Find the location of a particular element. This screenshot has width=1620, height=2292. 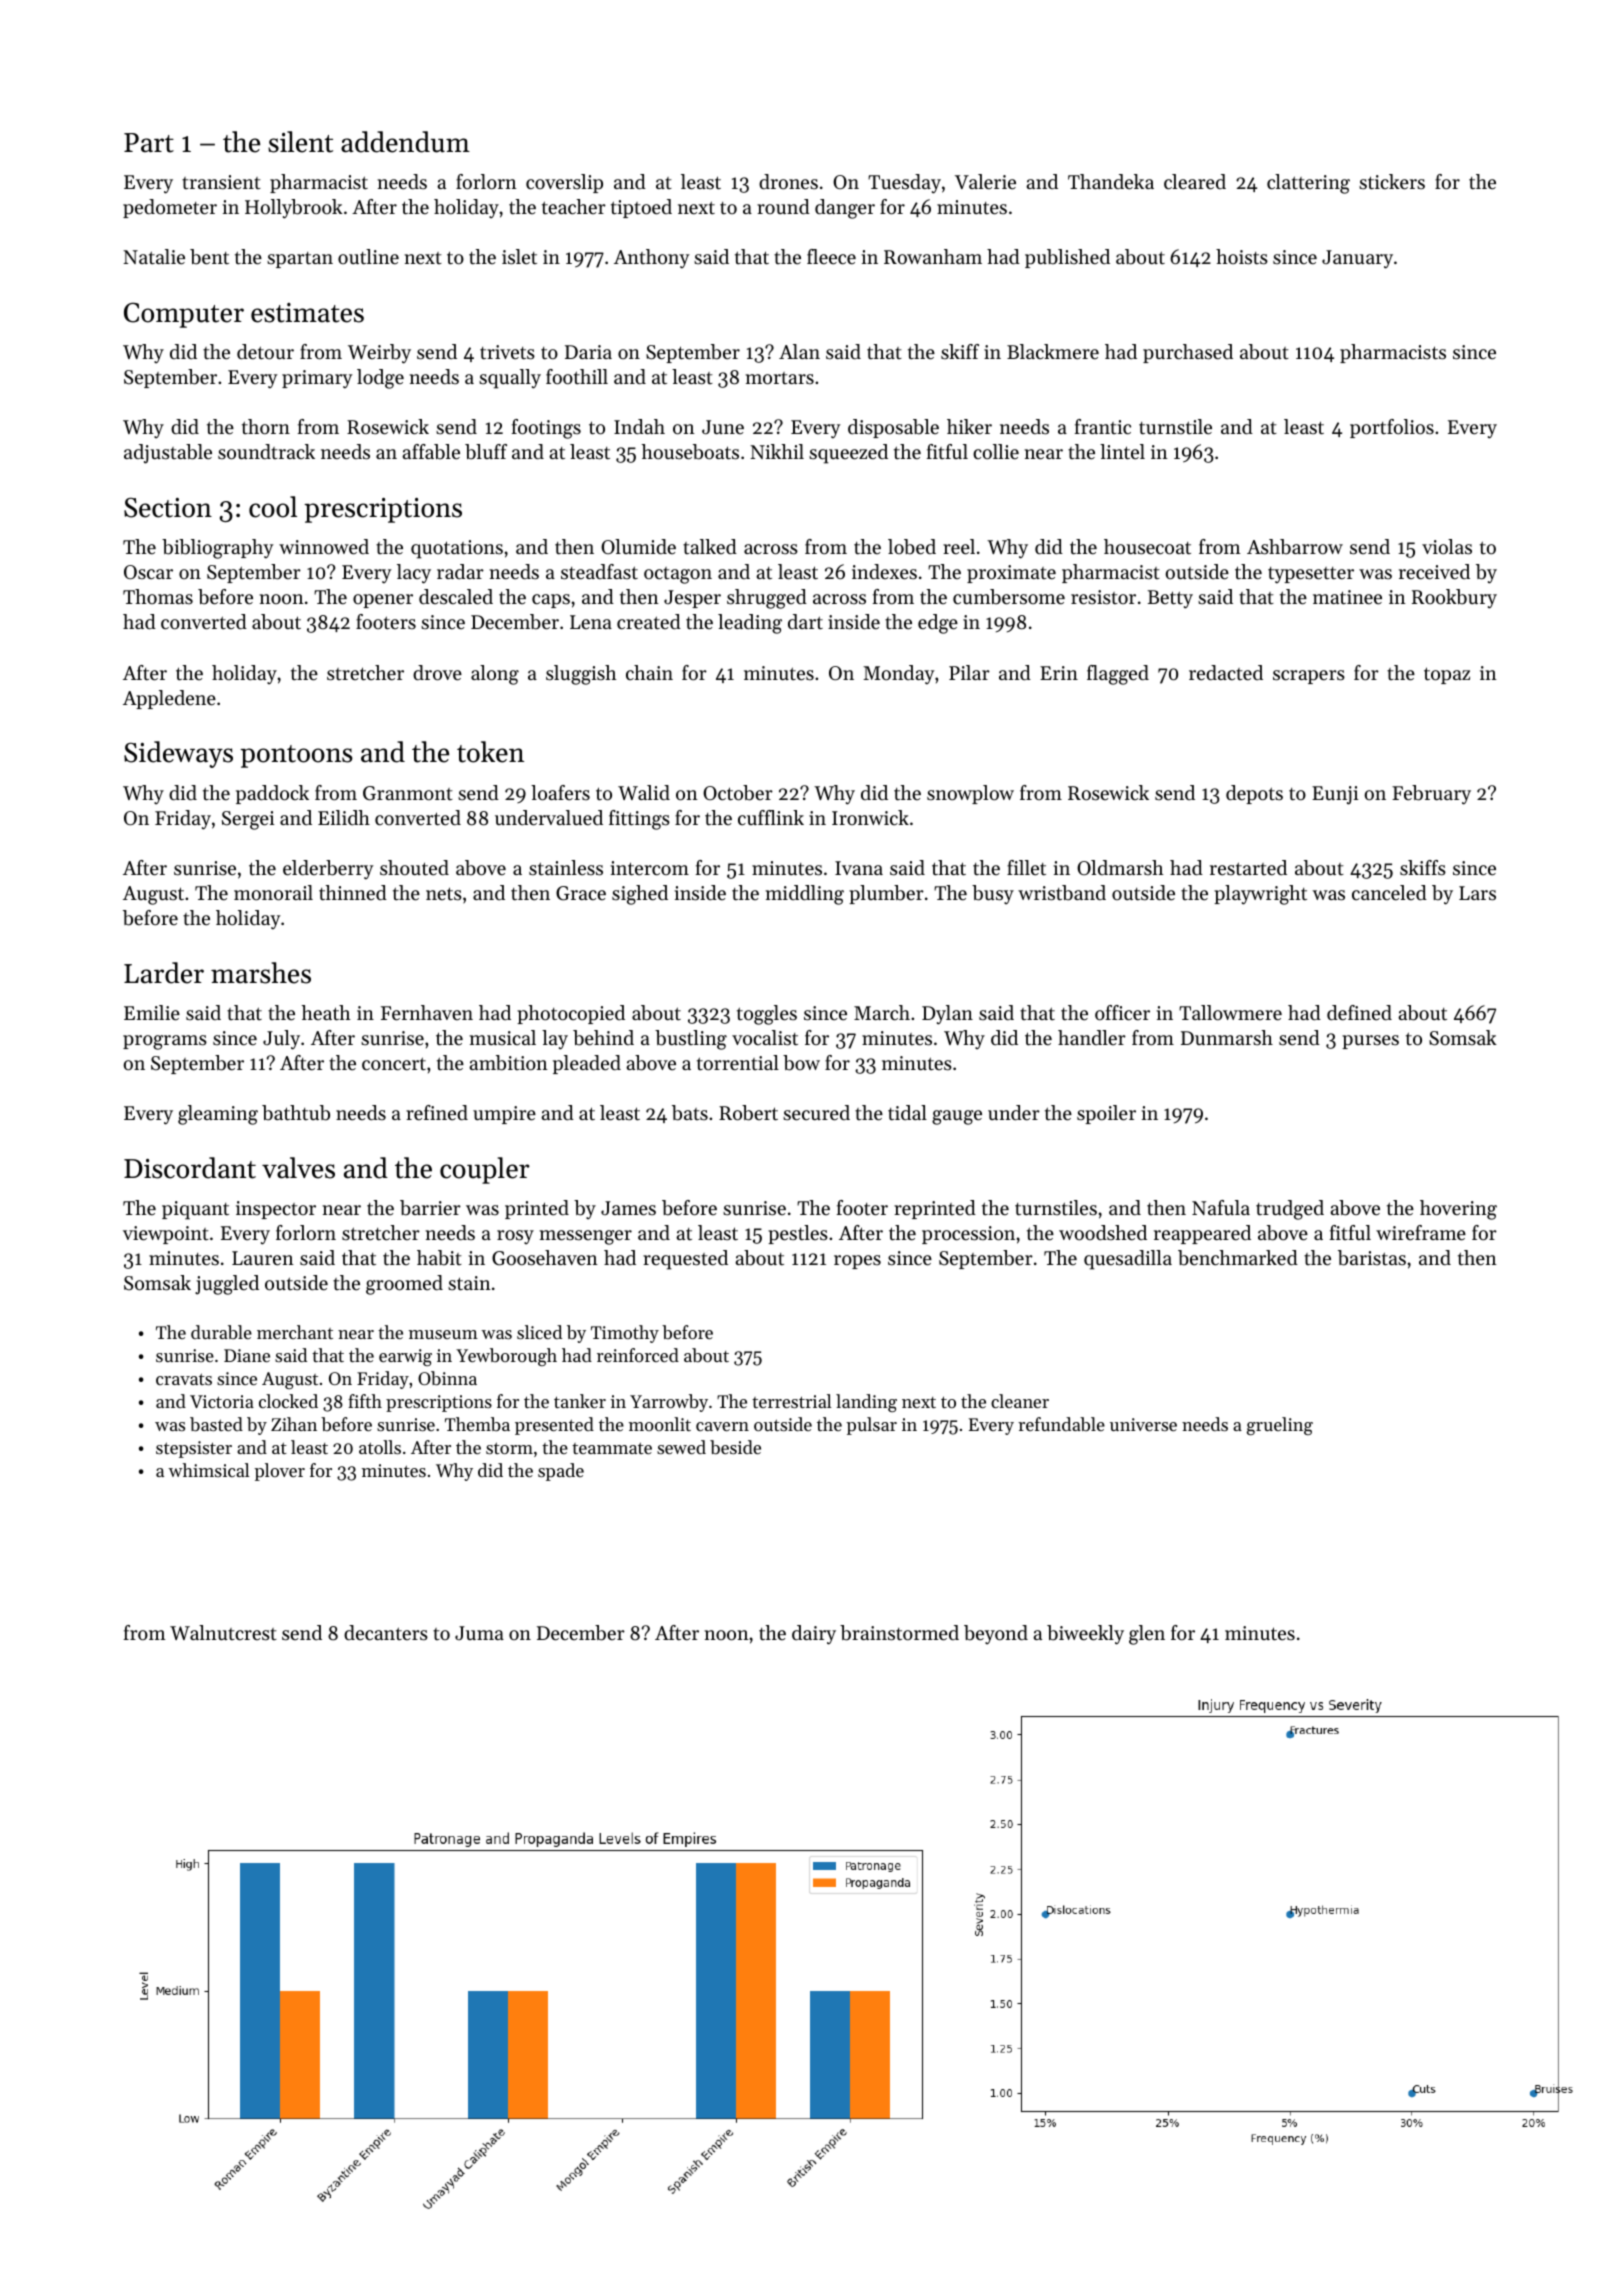

scrapers is located at coordinates (1309, 677).
